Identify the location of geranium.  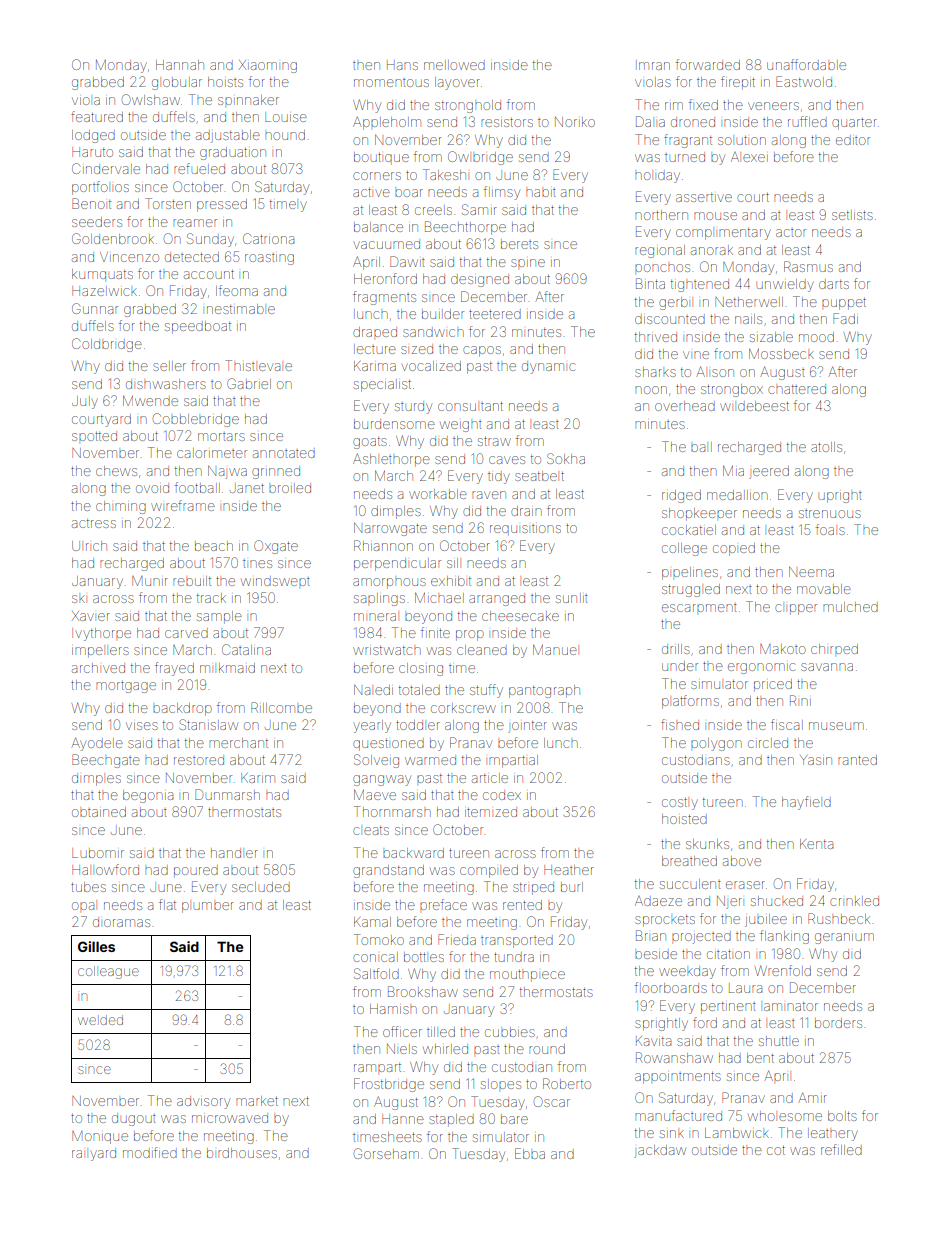
(844, 938).
